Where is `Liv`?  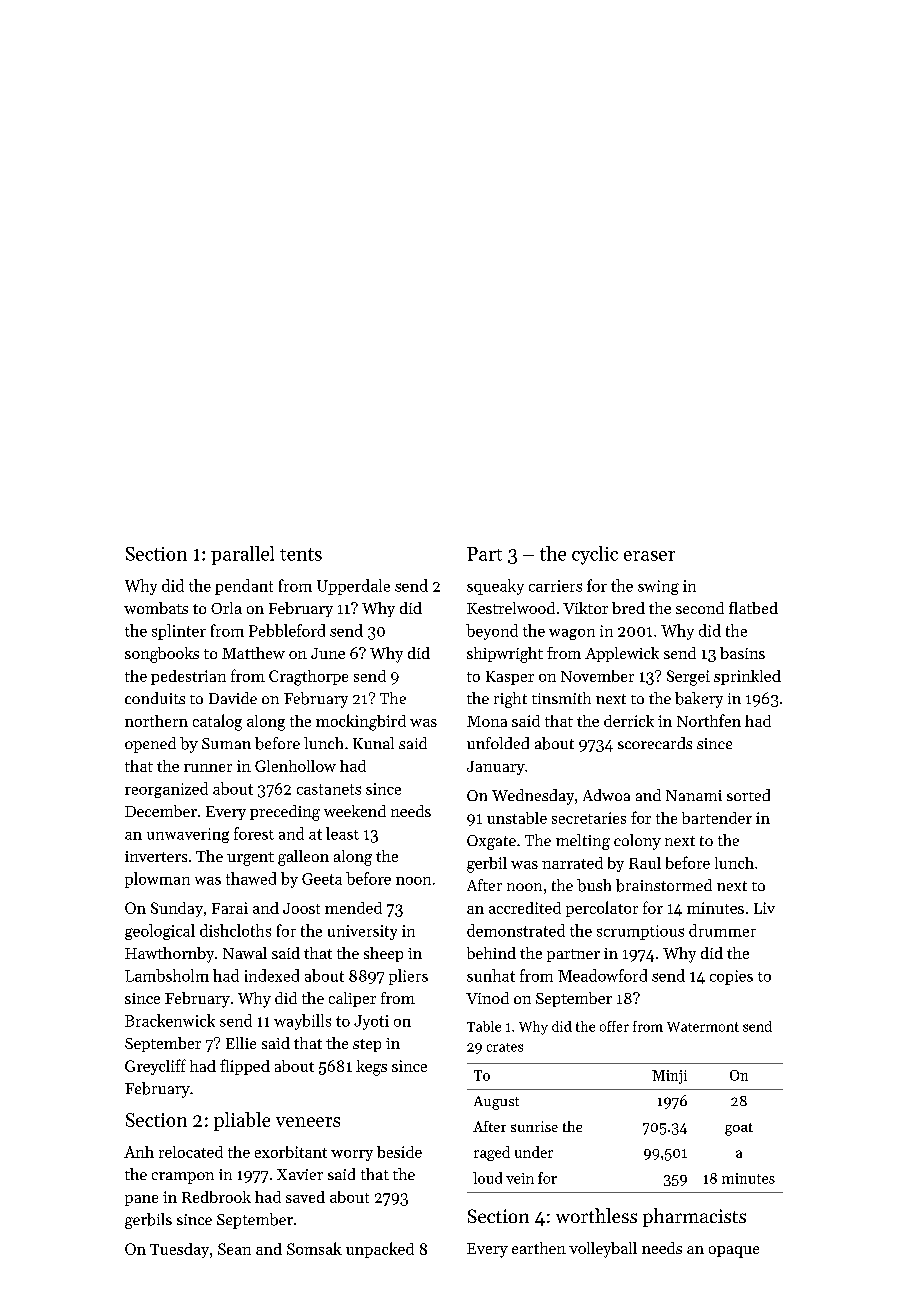 Liv is located at coordinates (764, 908).
